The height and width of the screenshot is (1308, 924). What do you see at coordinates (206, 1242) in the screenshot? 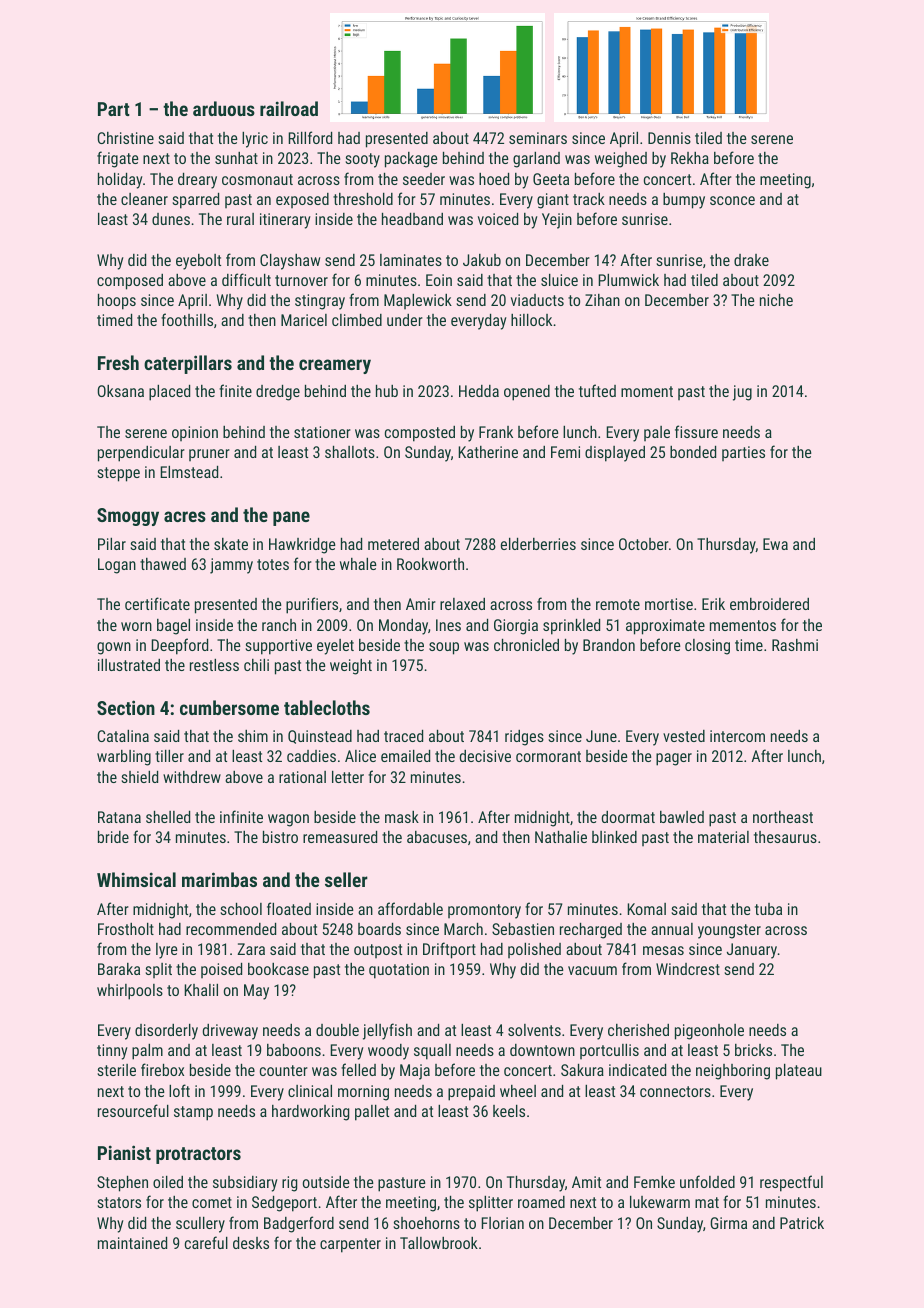
I see `careful` at bounding box center [206, 1242].
